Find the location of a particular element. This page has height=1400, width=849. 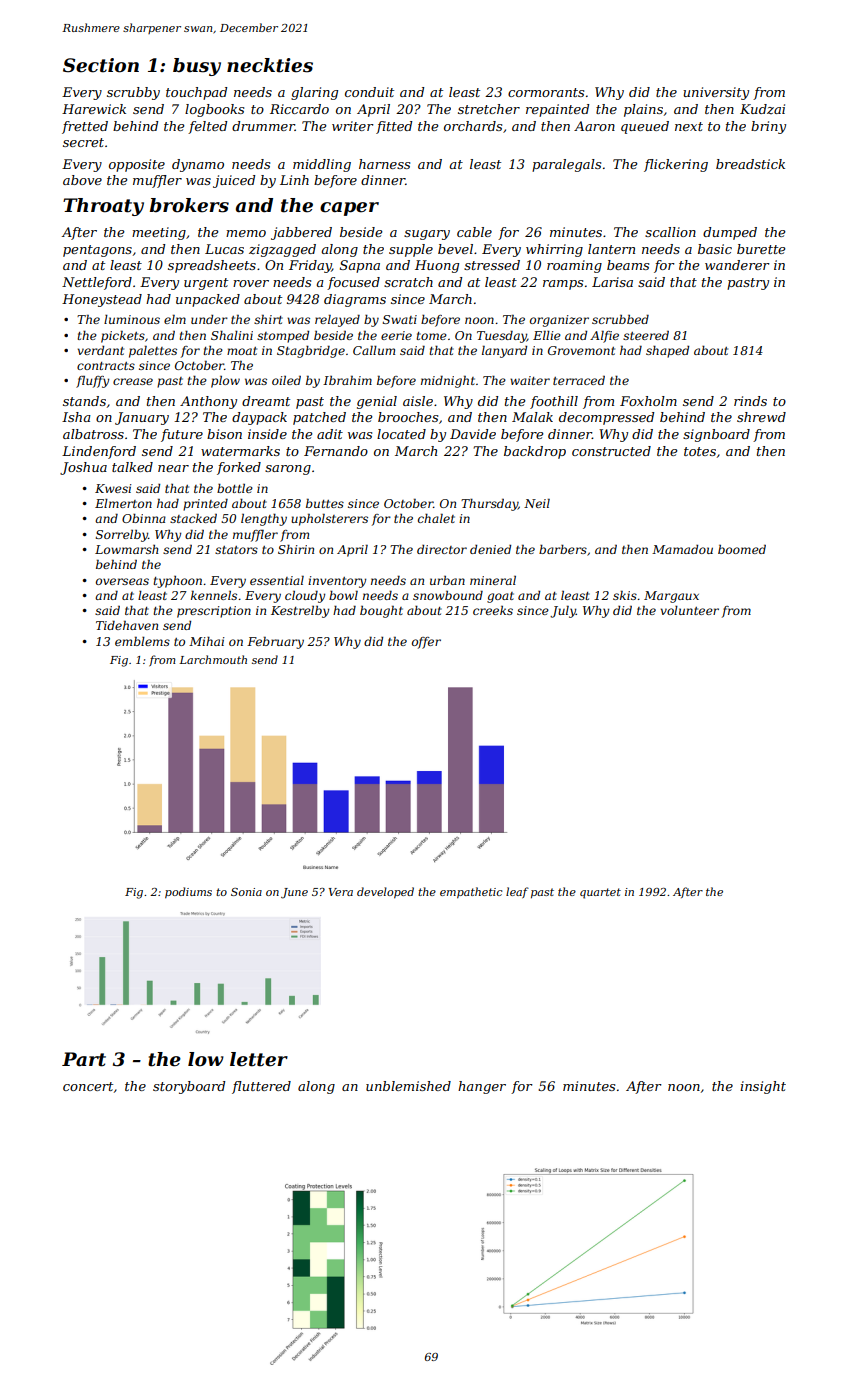

sarong is located at coordinates (288, 470).
